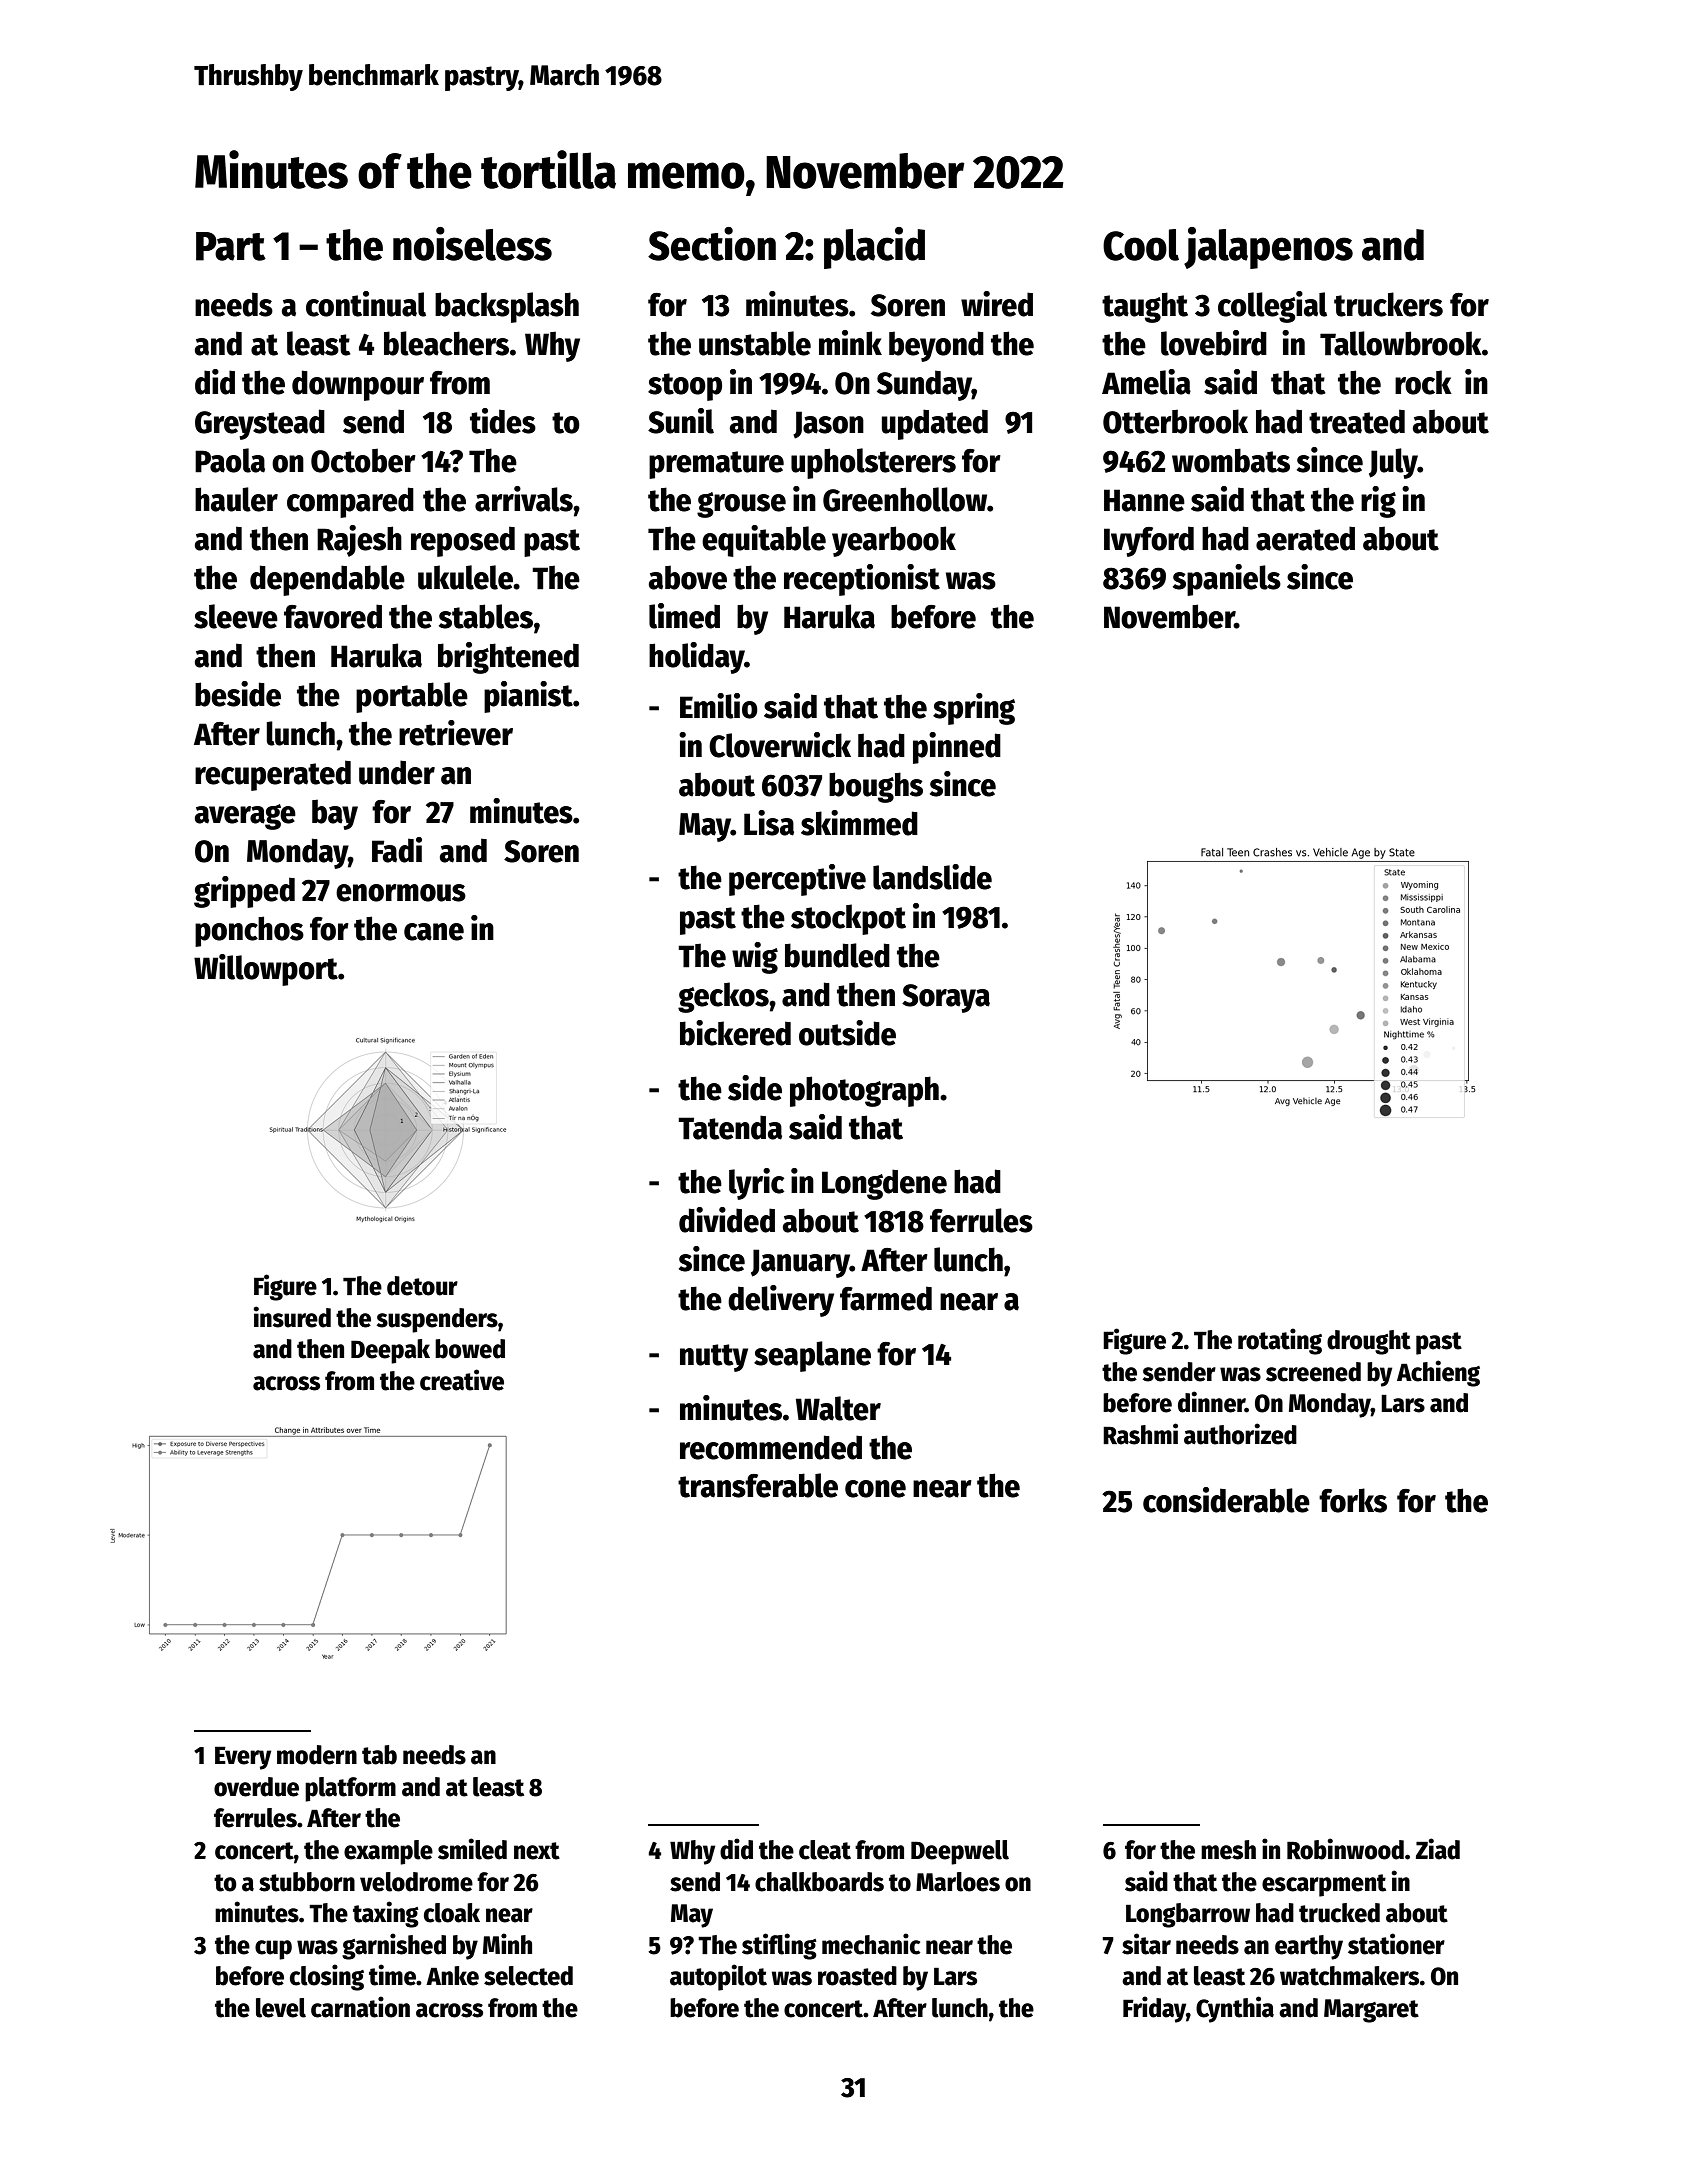 The width and height of the document is (1683, 2178). I want to click on Section, so click(712, 244).
